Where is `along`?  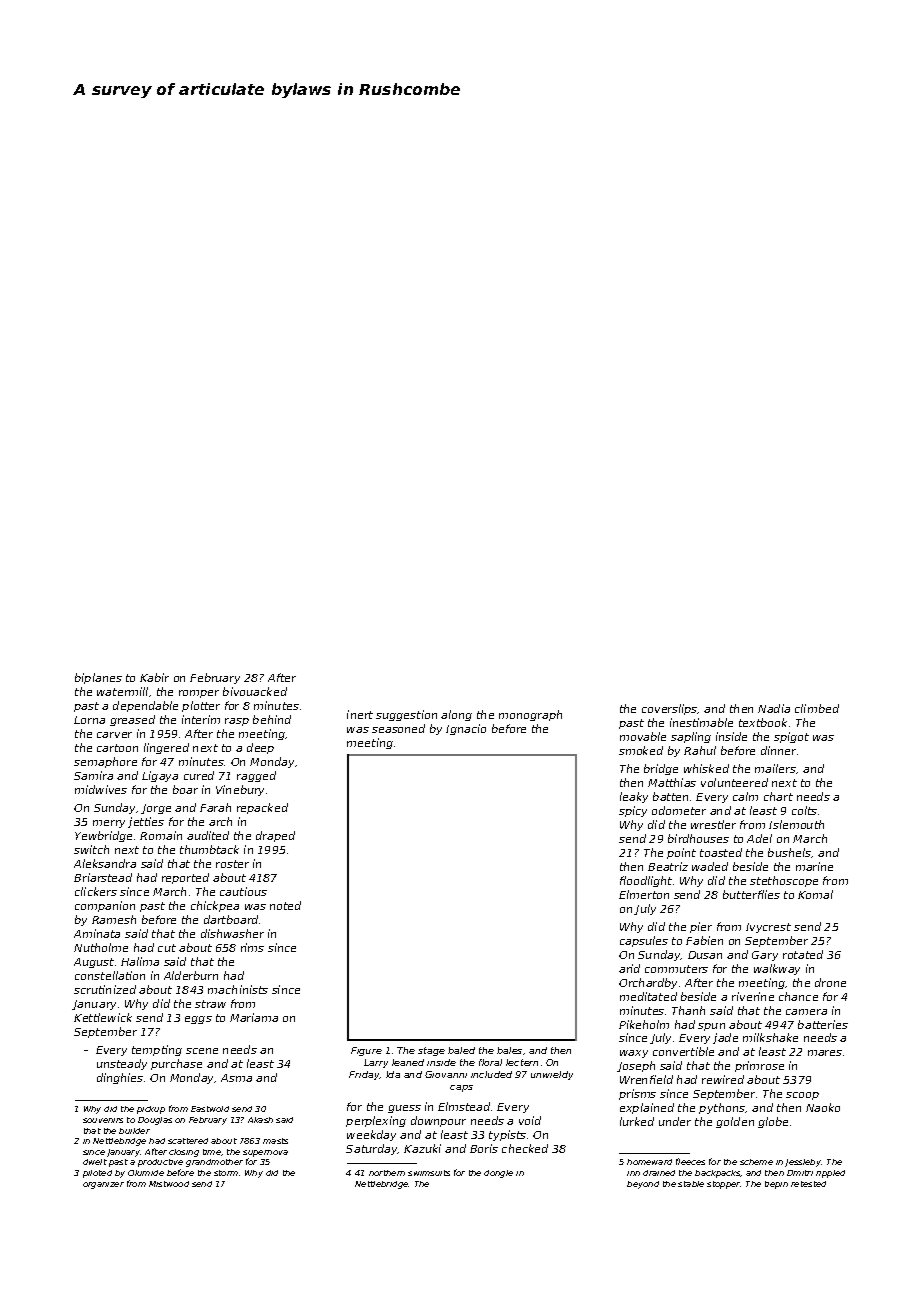
along is located at coordinates (456, 715).
